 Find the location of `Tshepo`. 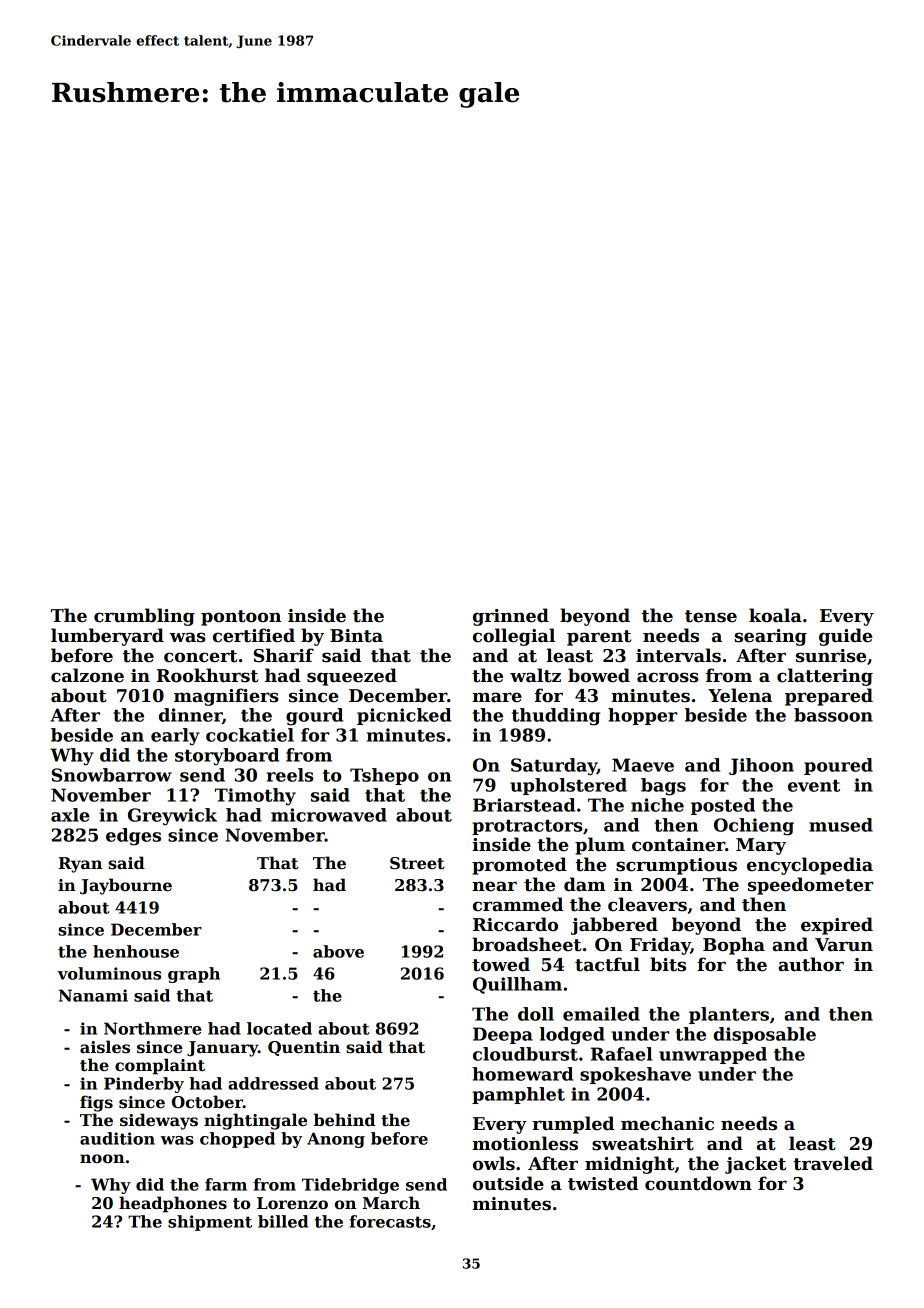

Tshepo is located at coordinates (384, 776).
